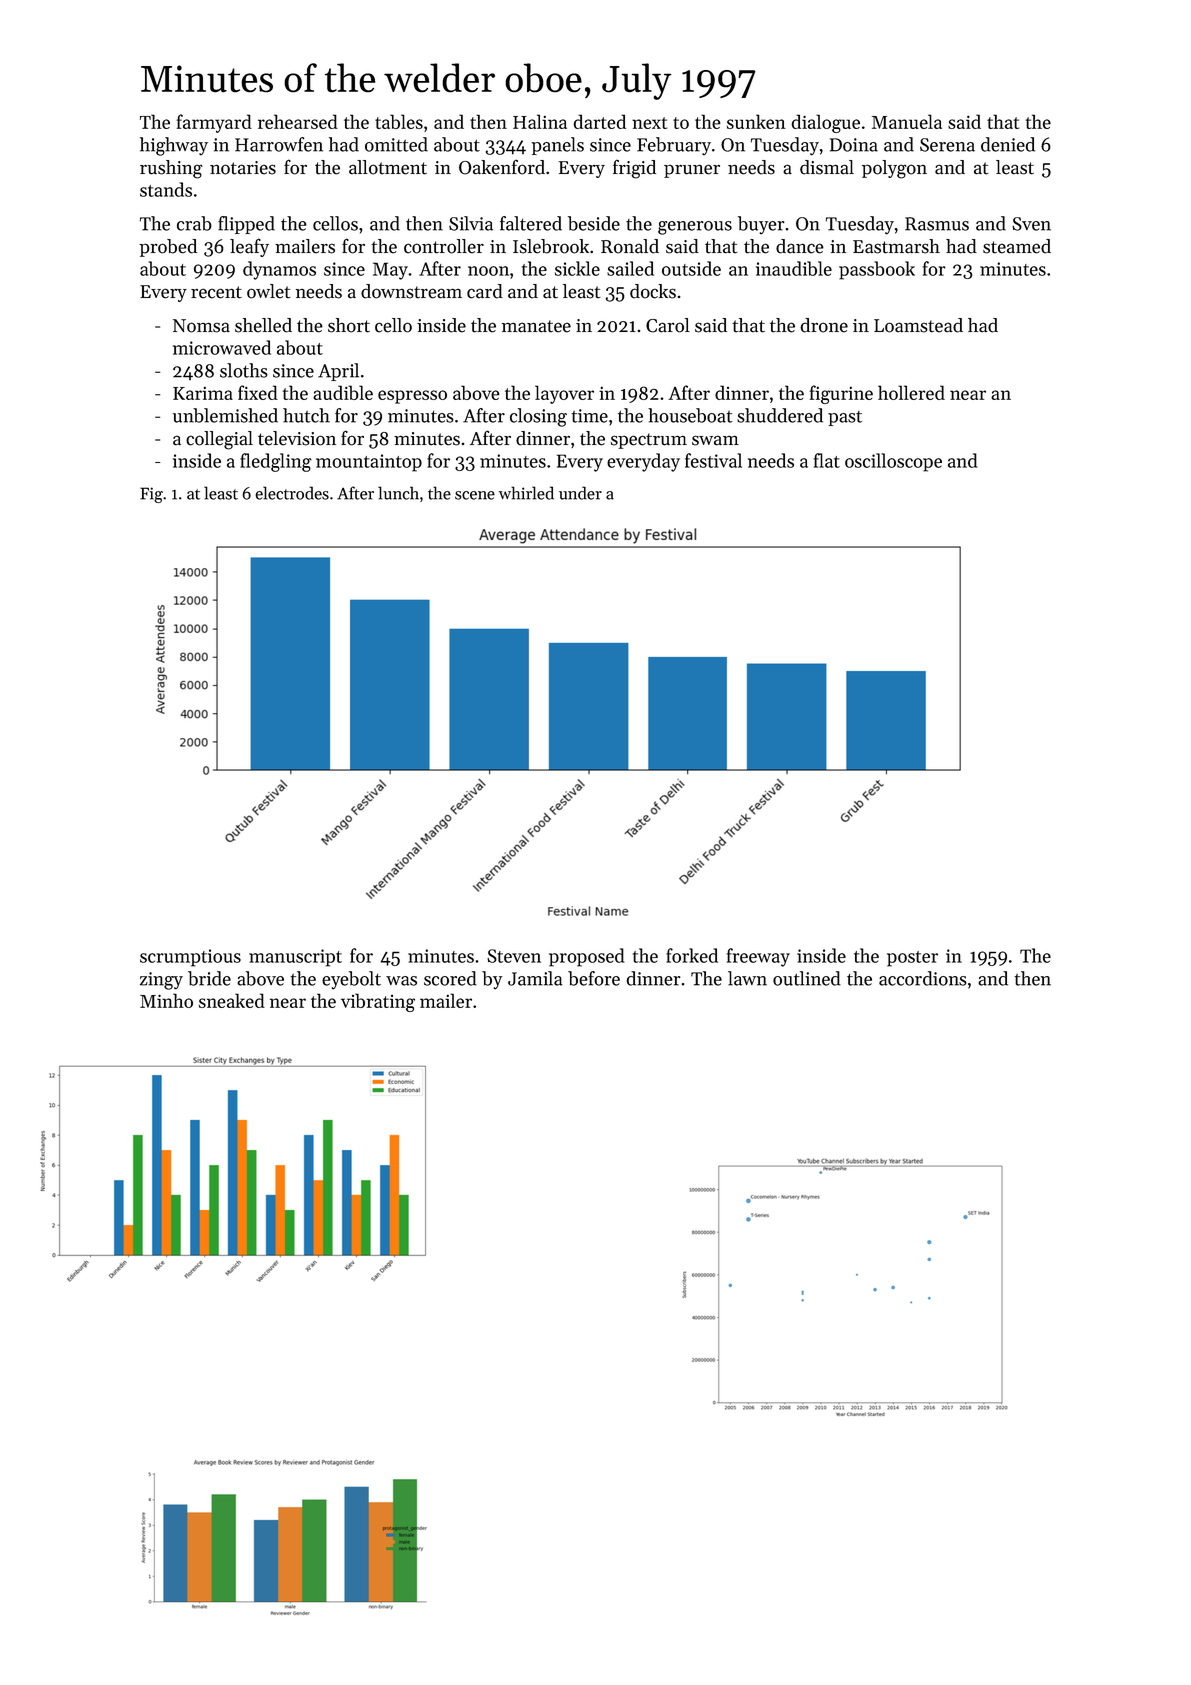 This screenshot has width=1191, height=1685. I want to click on Halina, so click(540, 121).
